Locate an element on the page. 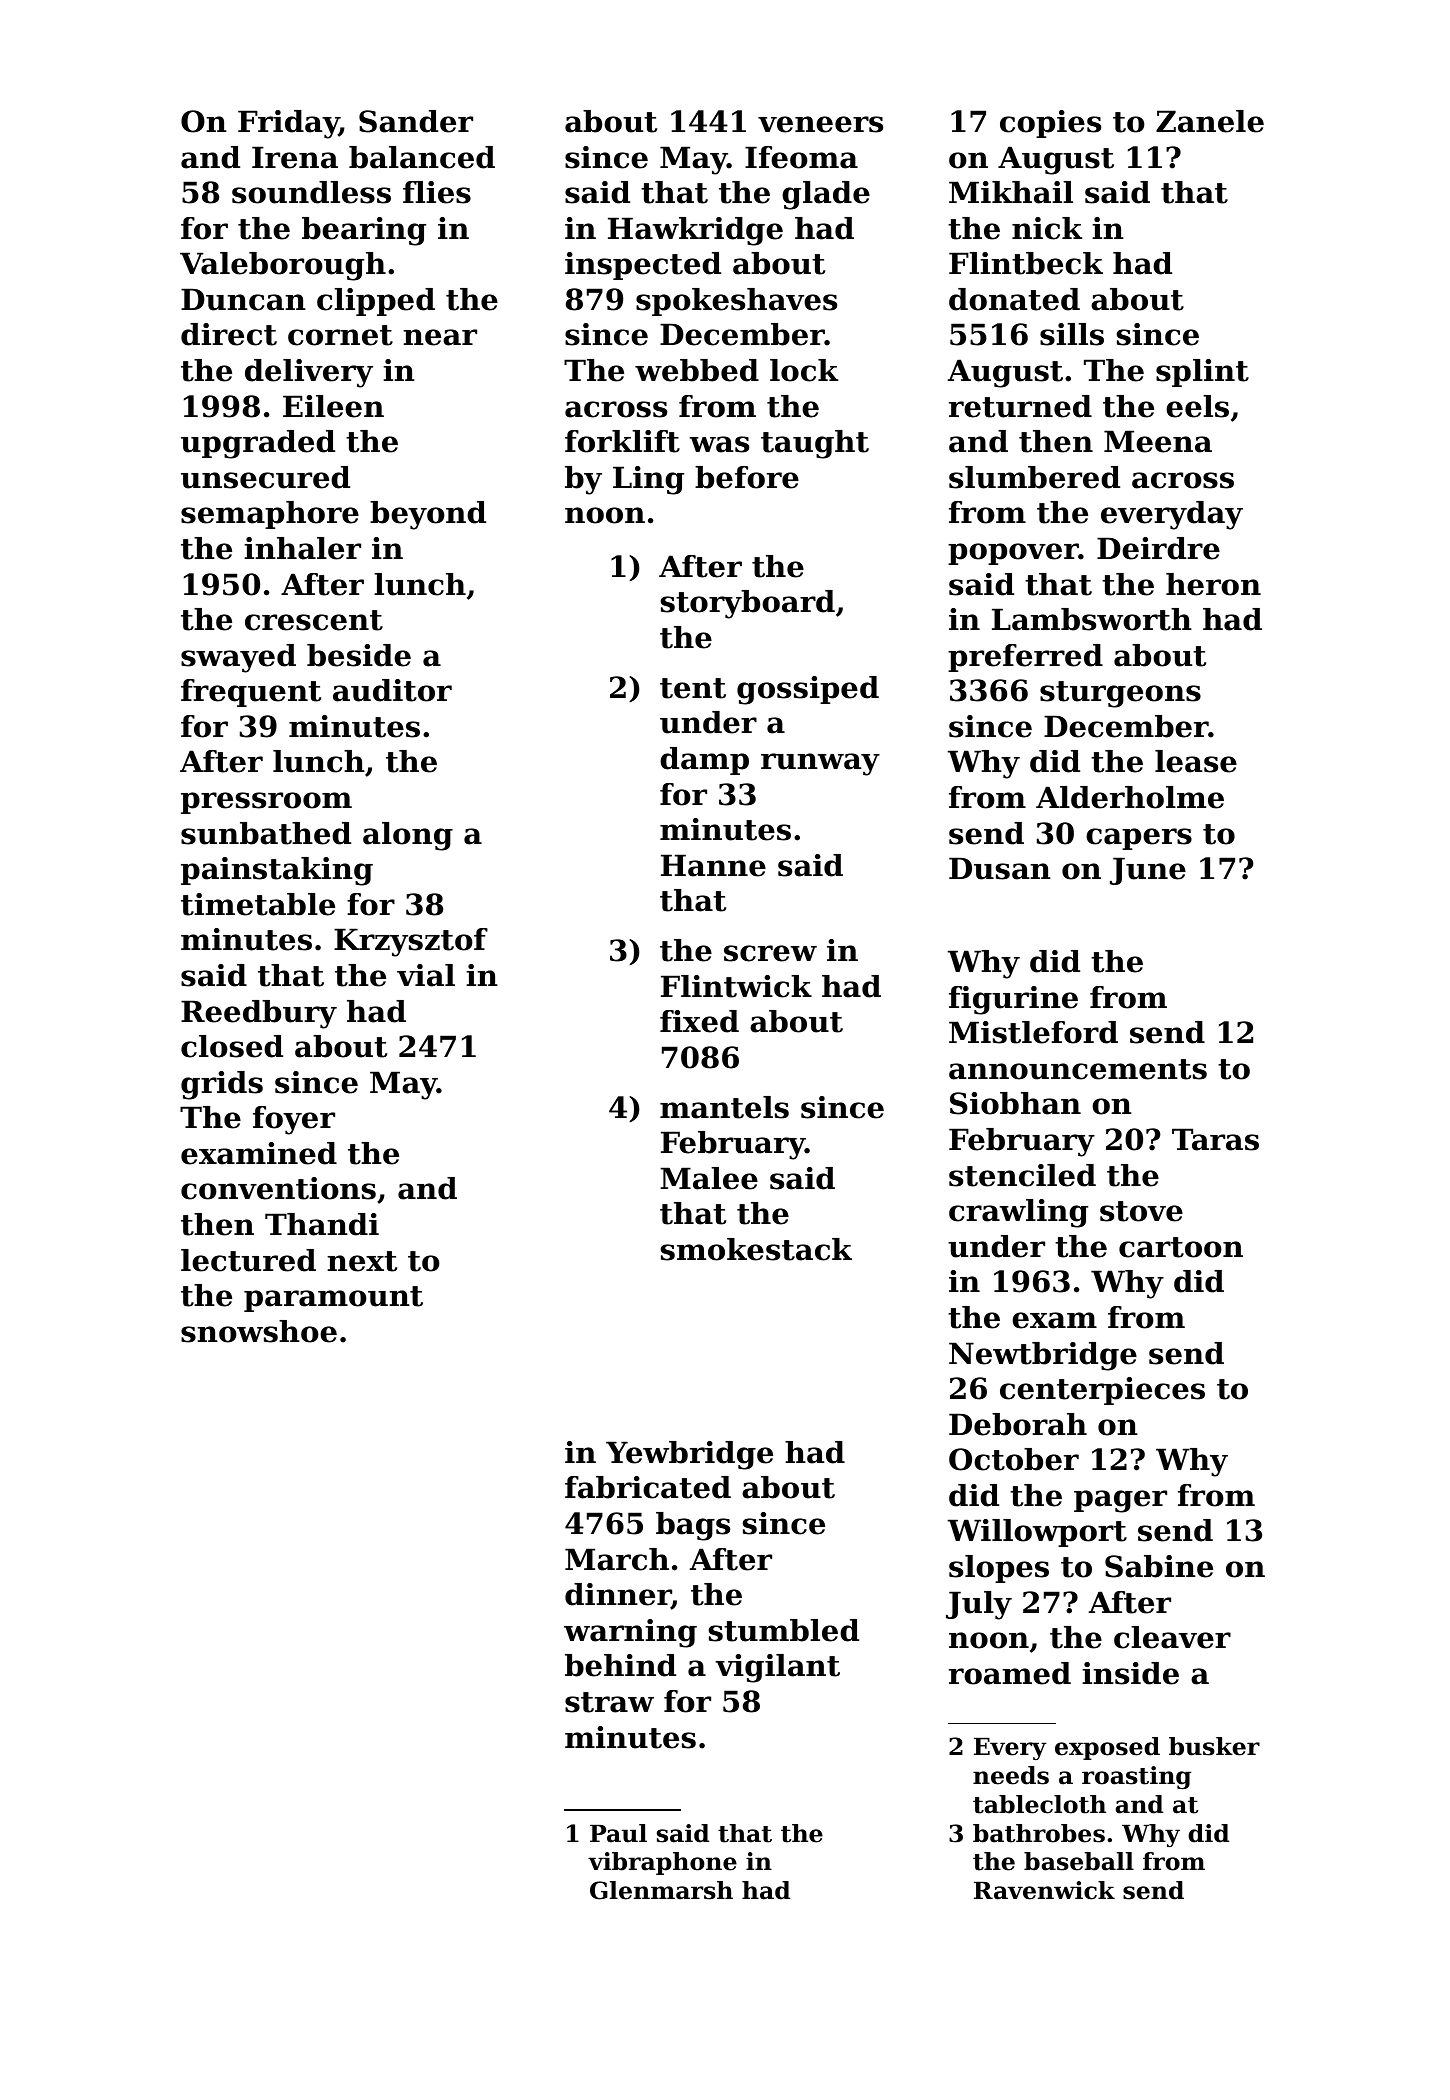  Glenmarsh is located at coordinates (661, 1890).
